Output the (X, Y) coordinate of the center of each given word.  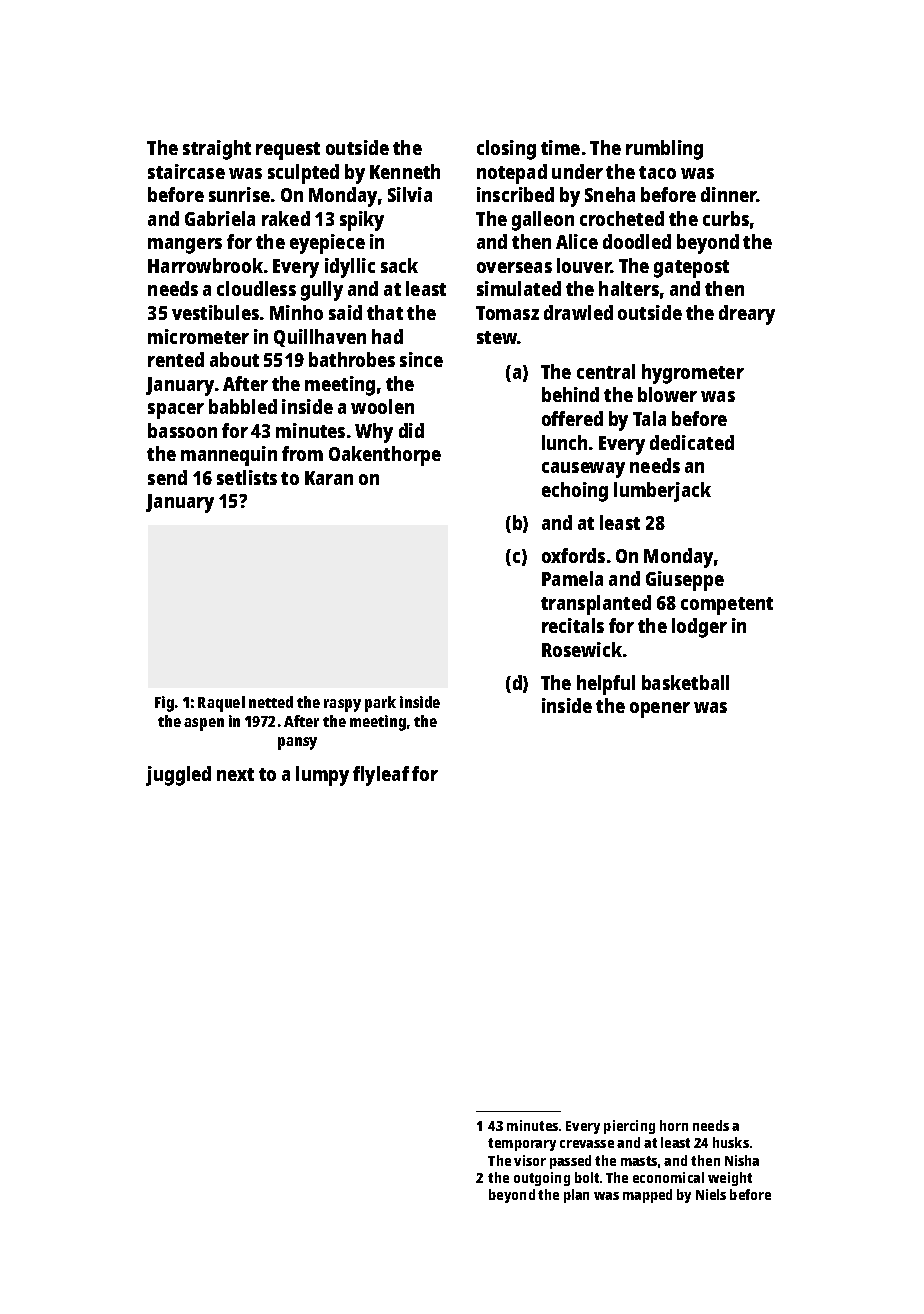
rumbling (664, 150)
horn (674, 1125)
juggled (178, 776)
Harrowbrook (205, 265)
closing (506, 150)
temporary (522, 1144)
